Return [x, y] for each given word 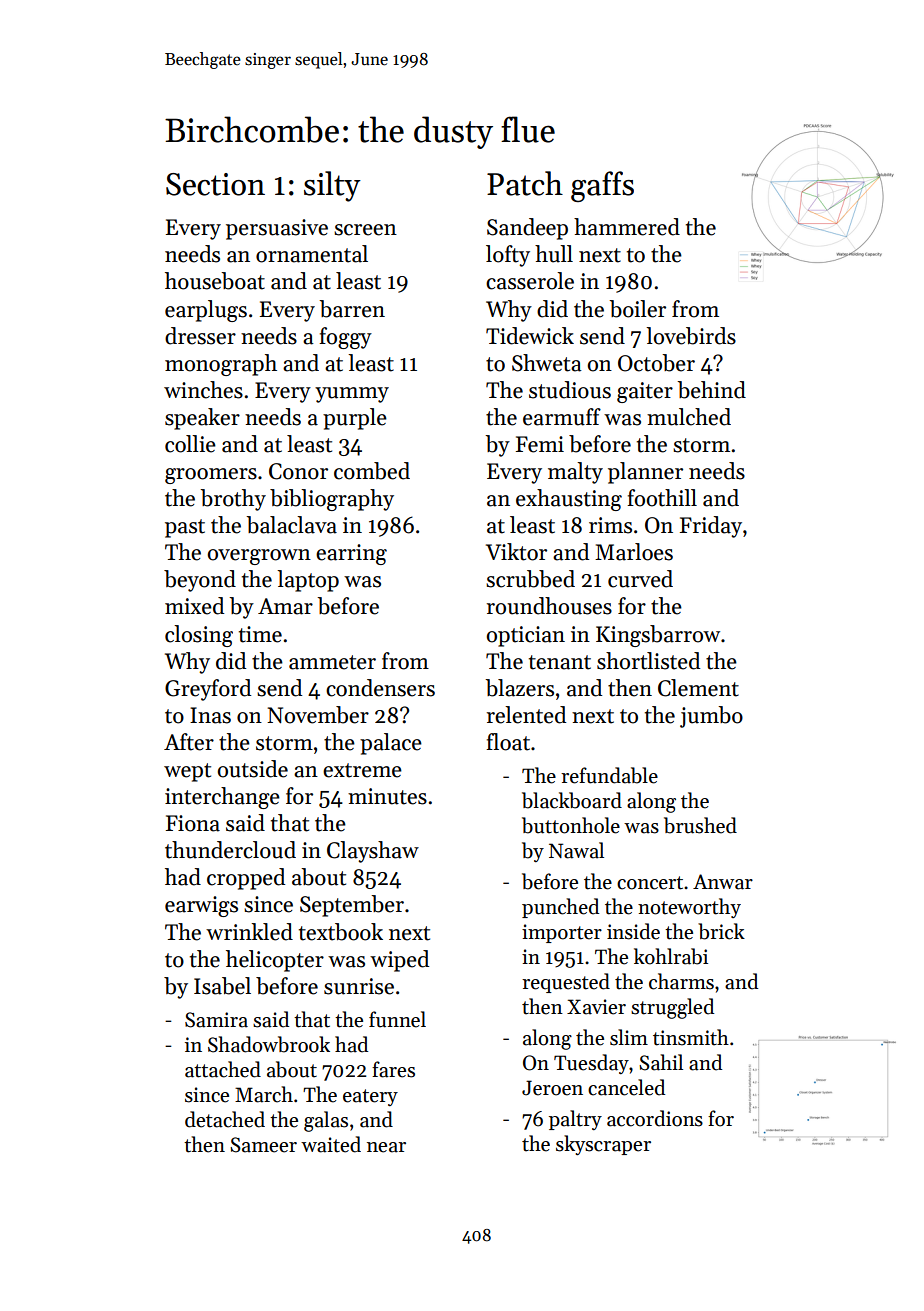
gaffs [602, 186]
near [386, 1147]
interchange [222, 798]
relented [526, 715]
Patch [525, 183]
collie [190, 444]
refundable [609, 775]
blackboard [572, 800]
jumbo [711, 717]
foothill [662, 498]
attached [223, 1069]
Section [215, 184]
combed [372, 471]
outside [253, 769]
